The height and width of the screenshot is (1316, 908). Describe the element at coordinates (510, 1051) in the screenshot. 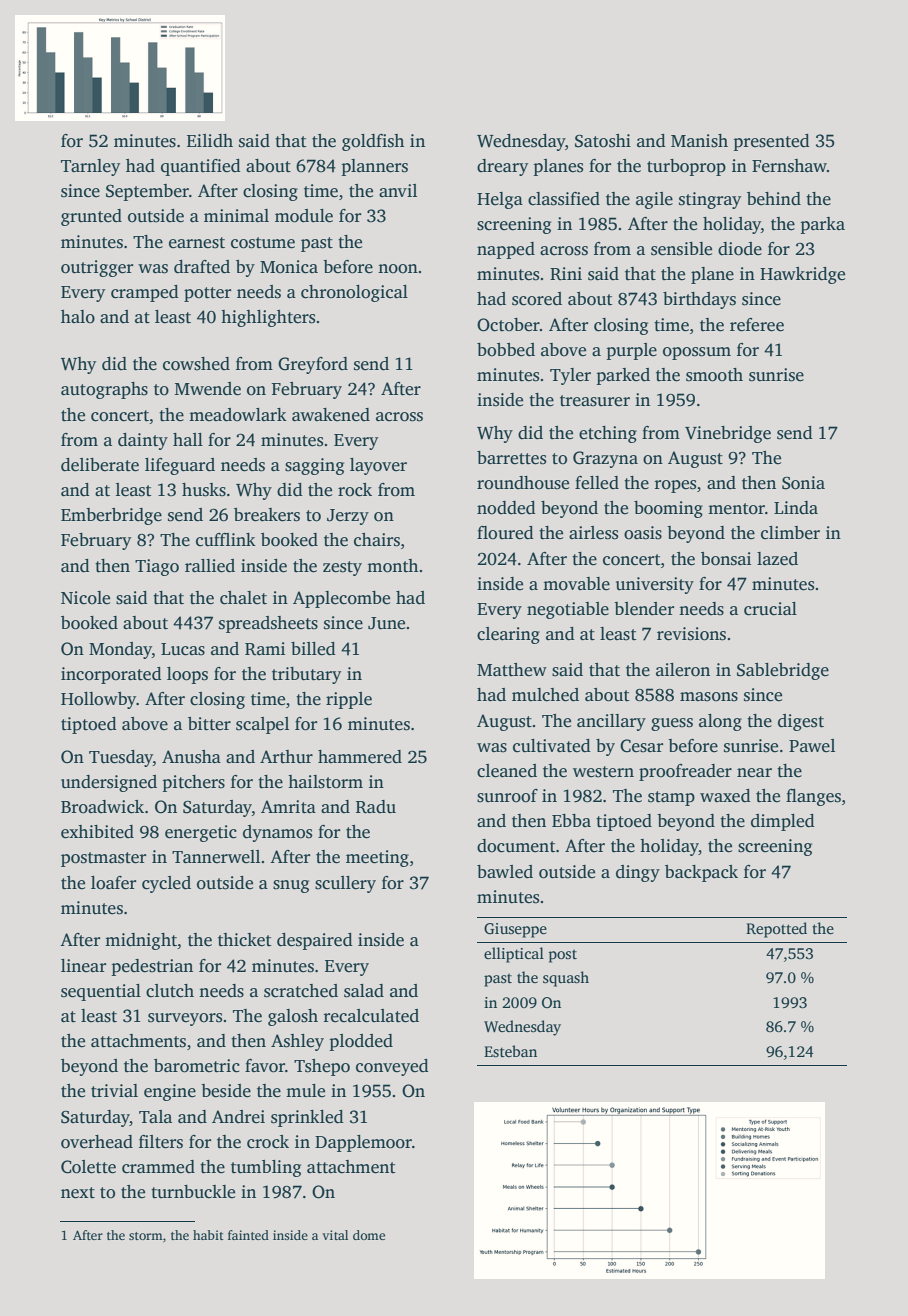

I see `Esteban` at that location.
